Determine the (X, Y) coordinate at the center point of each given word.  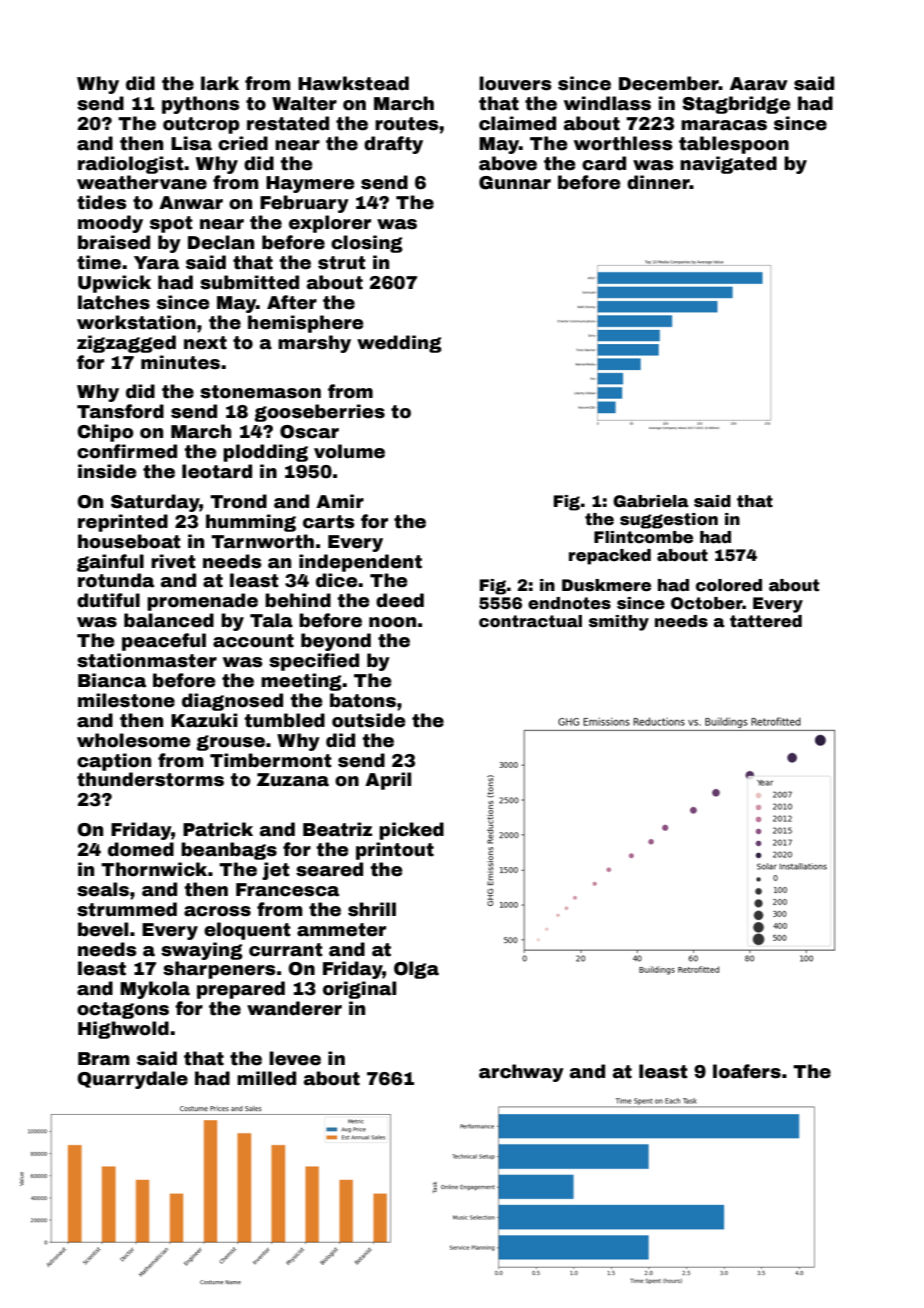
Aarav (759, 84)
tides (101, 202)
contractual (530, 621)
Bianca (112, 680)
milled (266, 1078)
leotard (217, 471)
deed (400, 600)
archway (521, 1073)
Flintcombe (643, 537)
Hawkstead (353, 83)
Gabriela (651, 501)
